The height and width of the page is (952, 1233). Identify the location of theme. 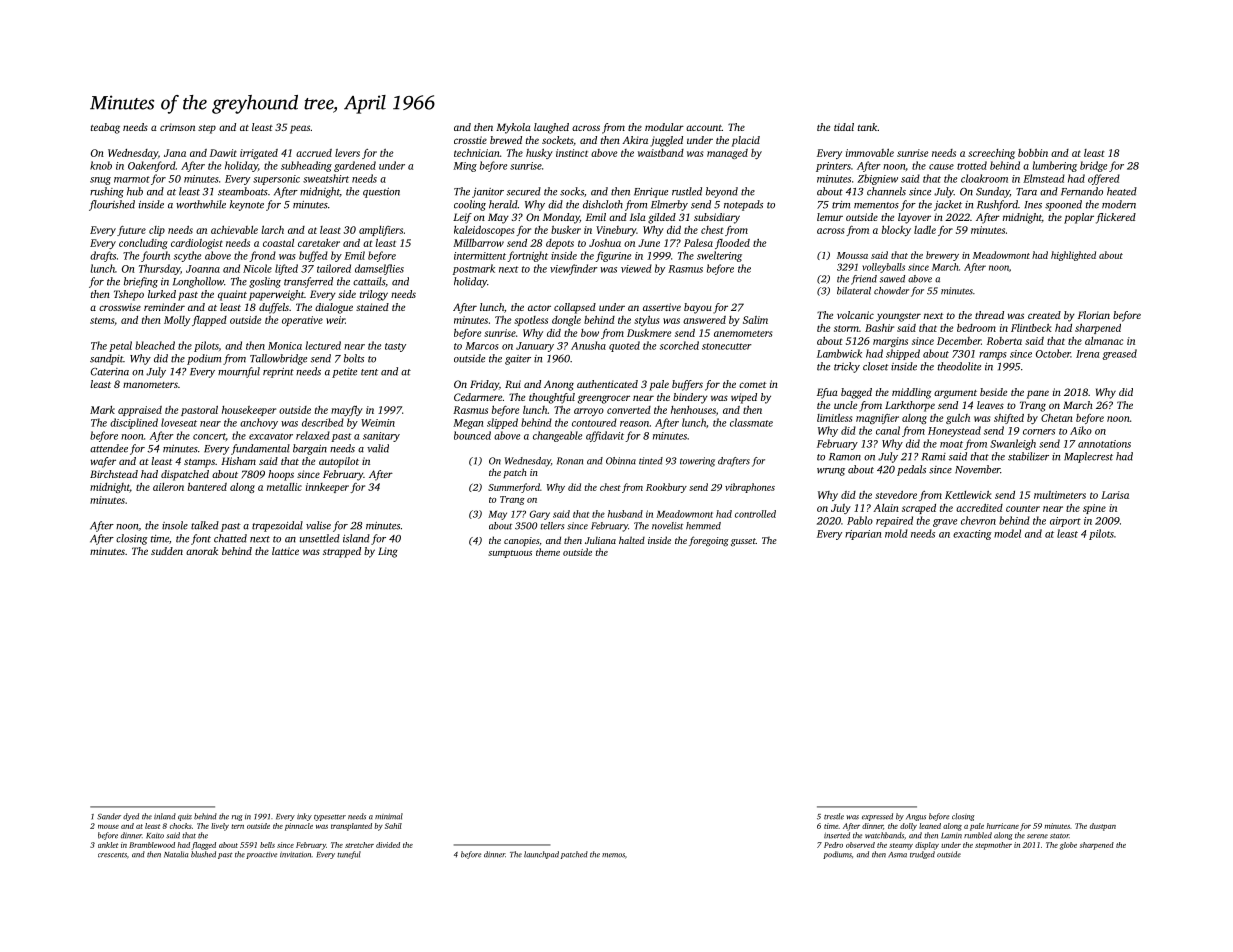
(548, 552).
